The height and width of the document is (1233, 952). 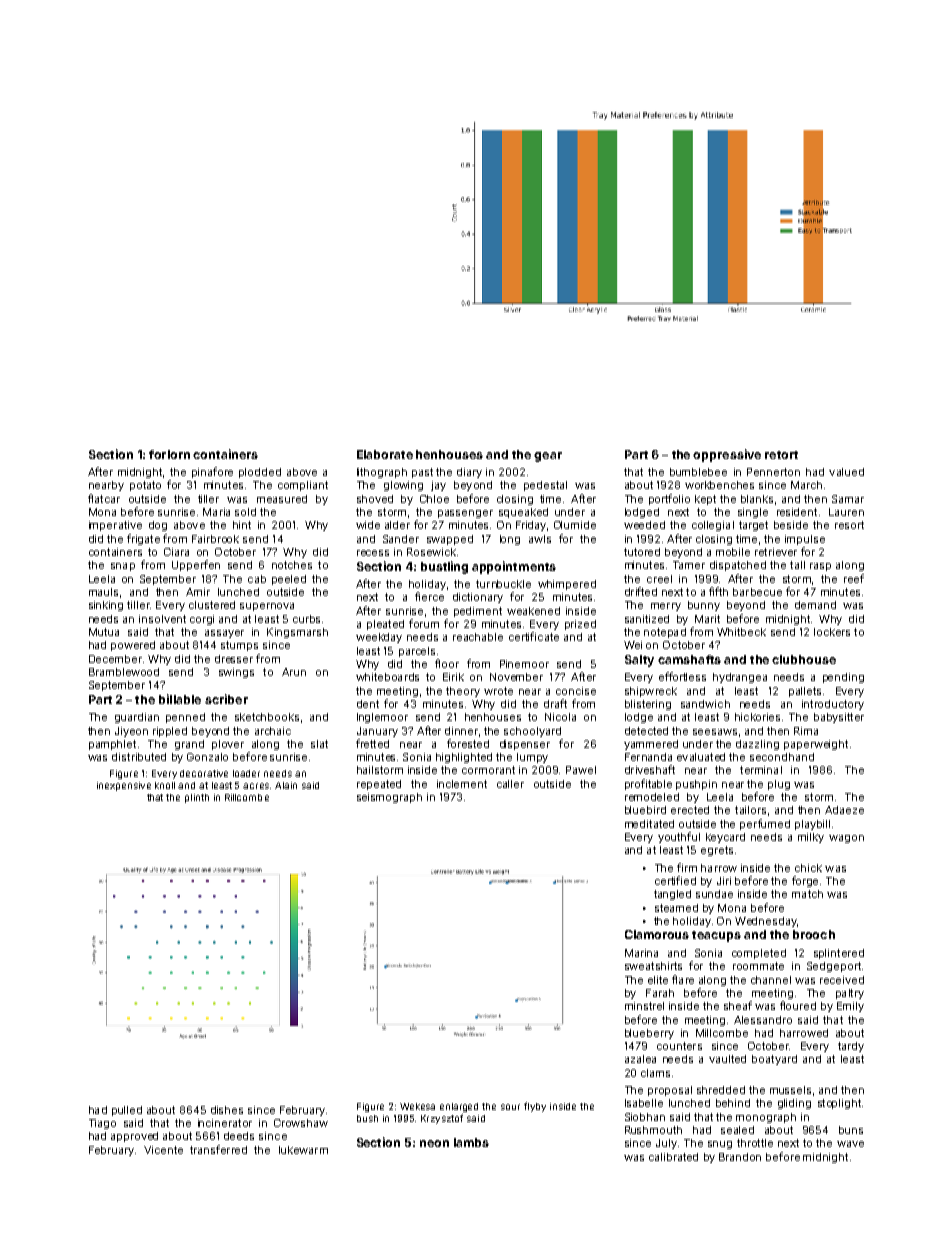 I want to click on Vicente, so click(x=163, y=1150).
